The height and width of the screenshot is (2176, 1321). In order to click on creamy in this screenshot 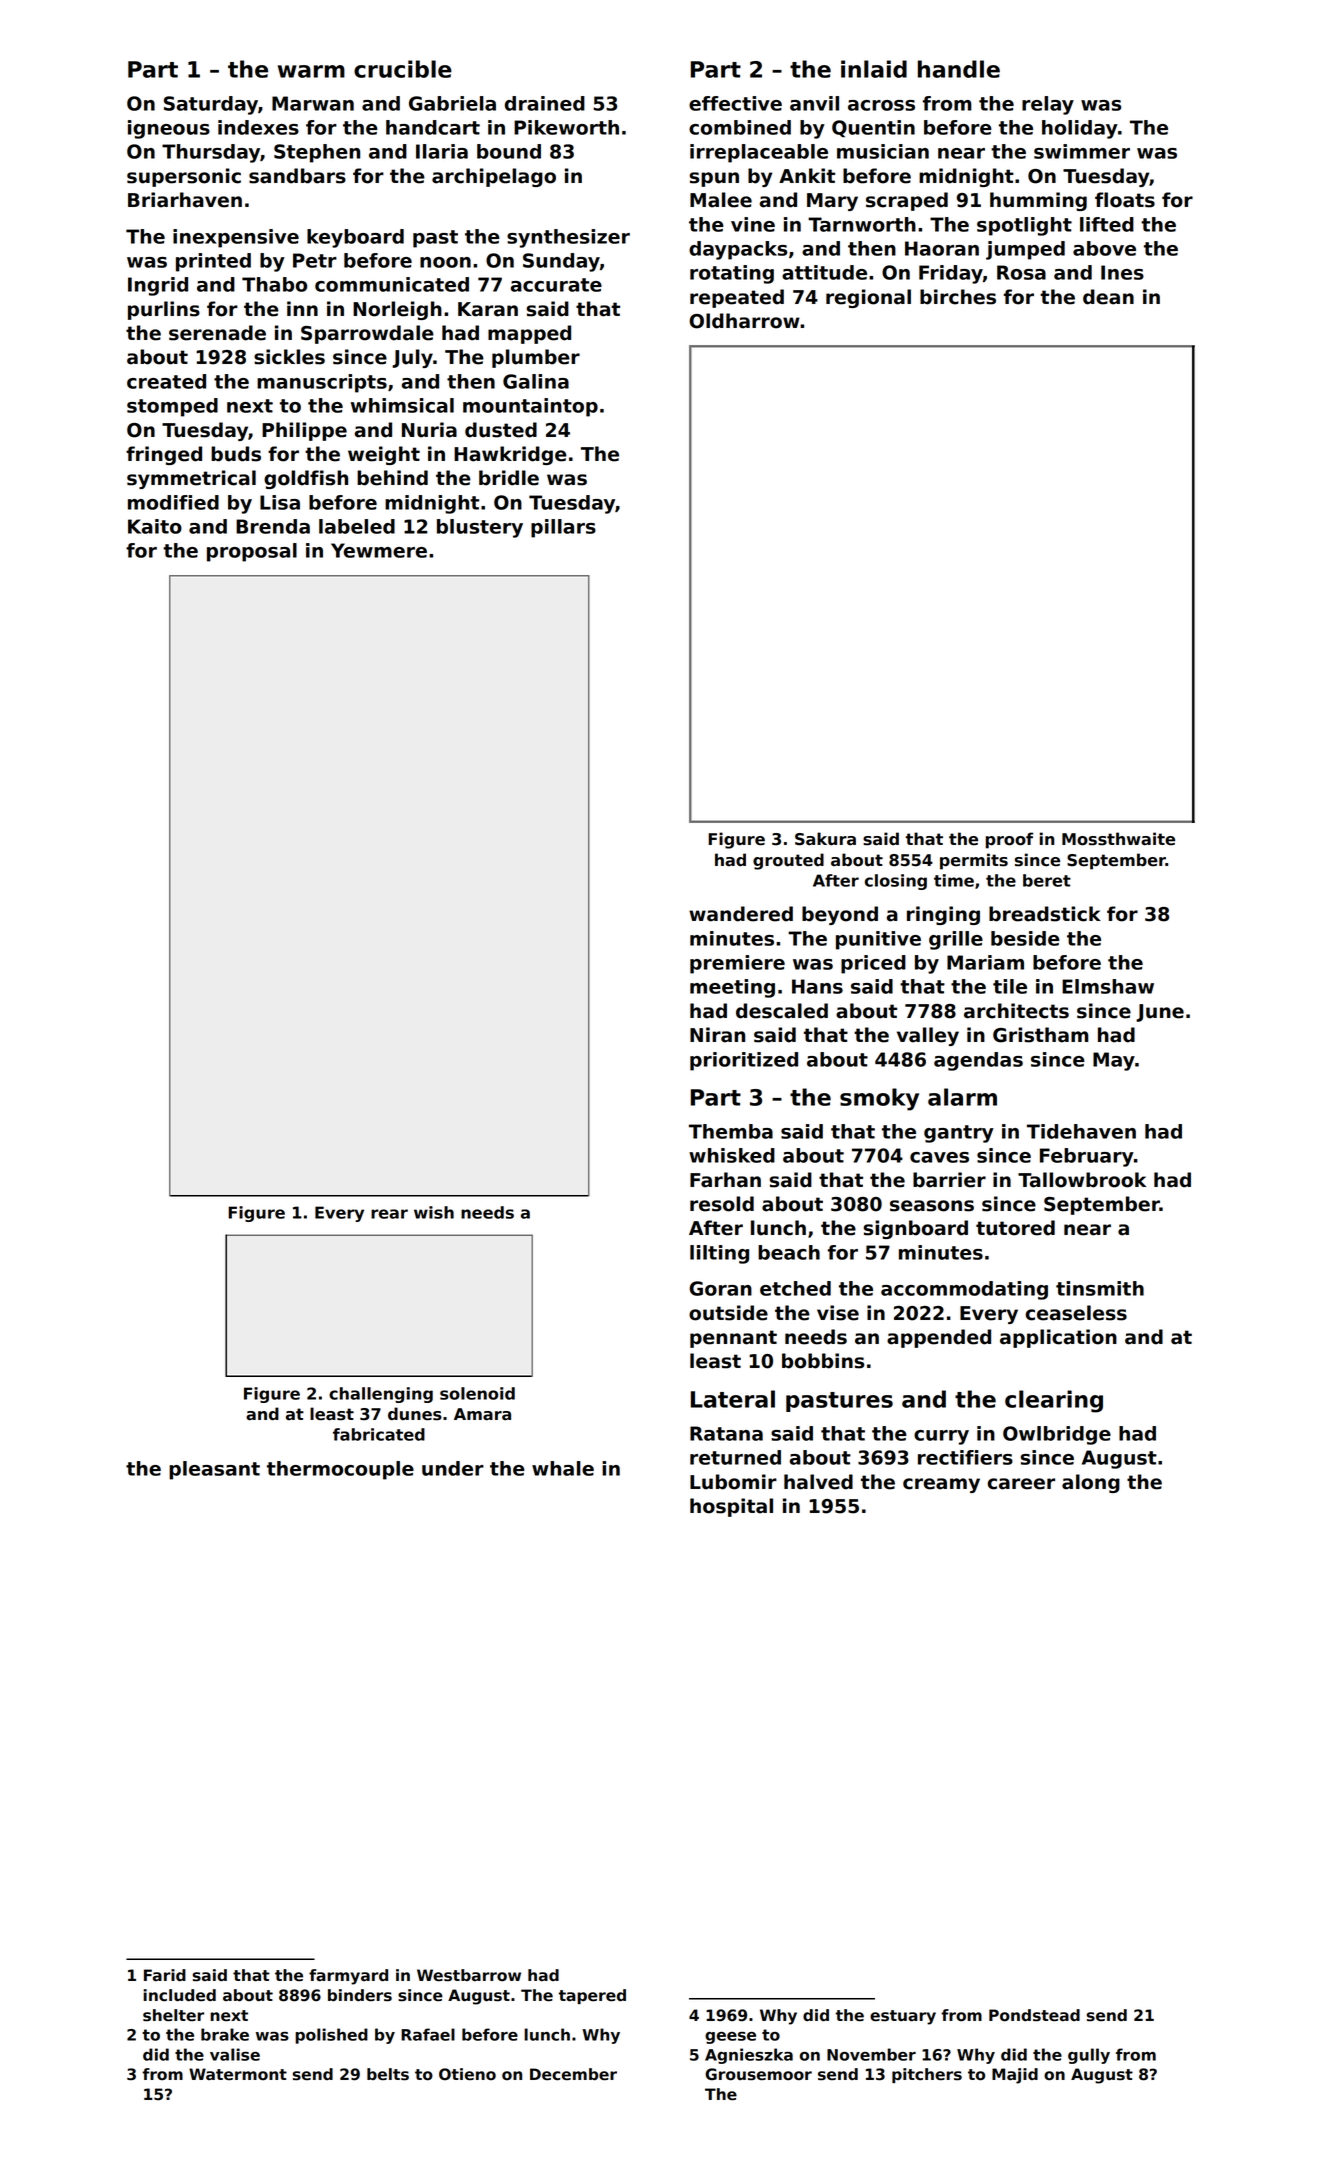, I will do `click(941, 1485)`.
